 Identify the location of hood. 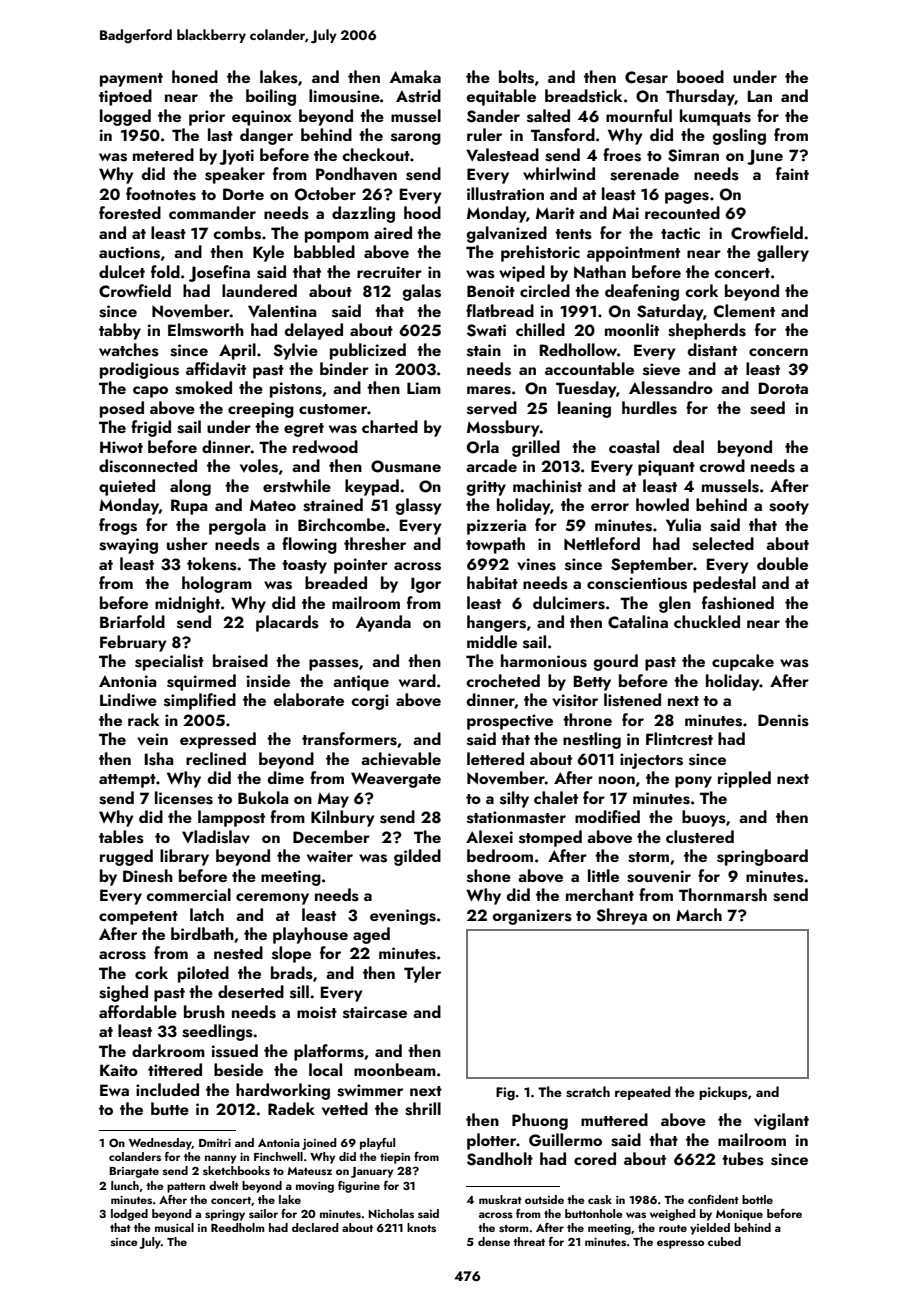
(422, 212).
